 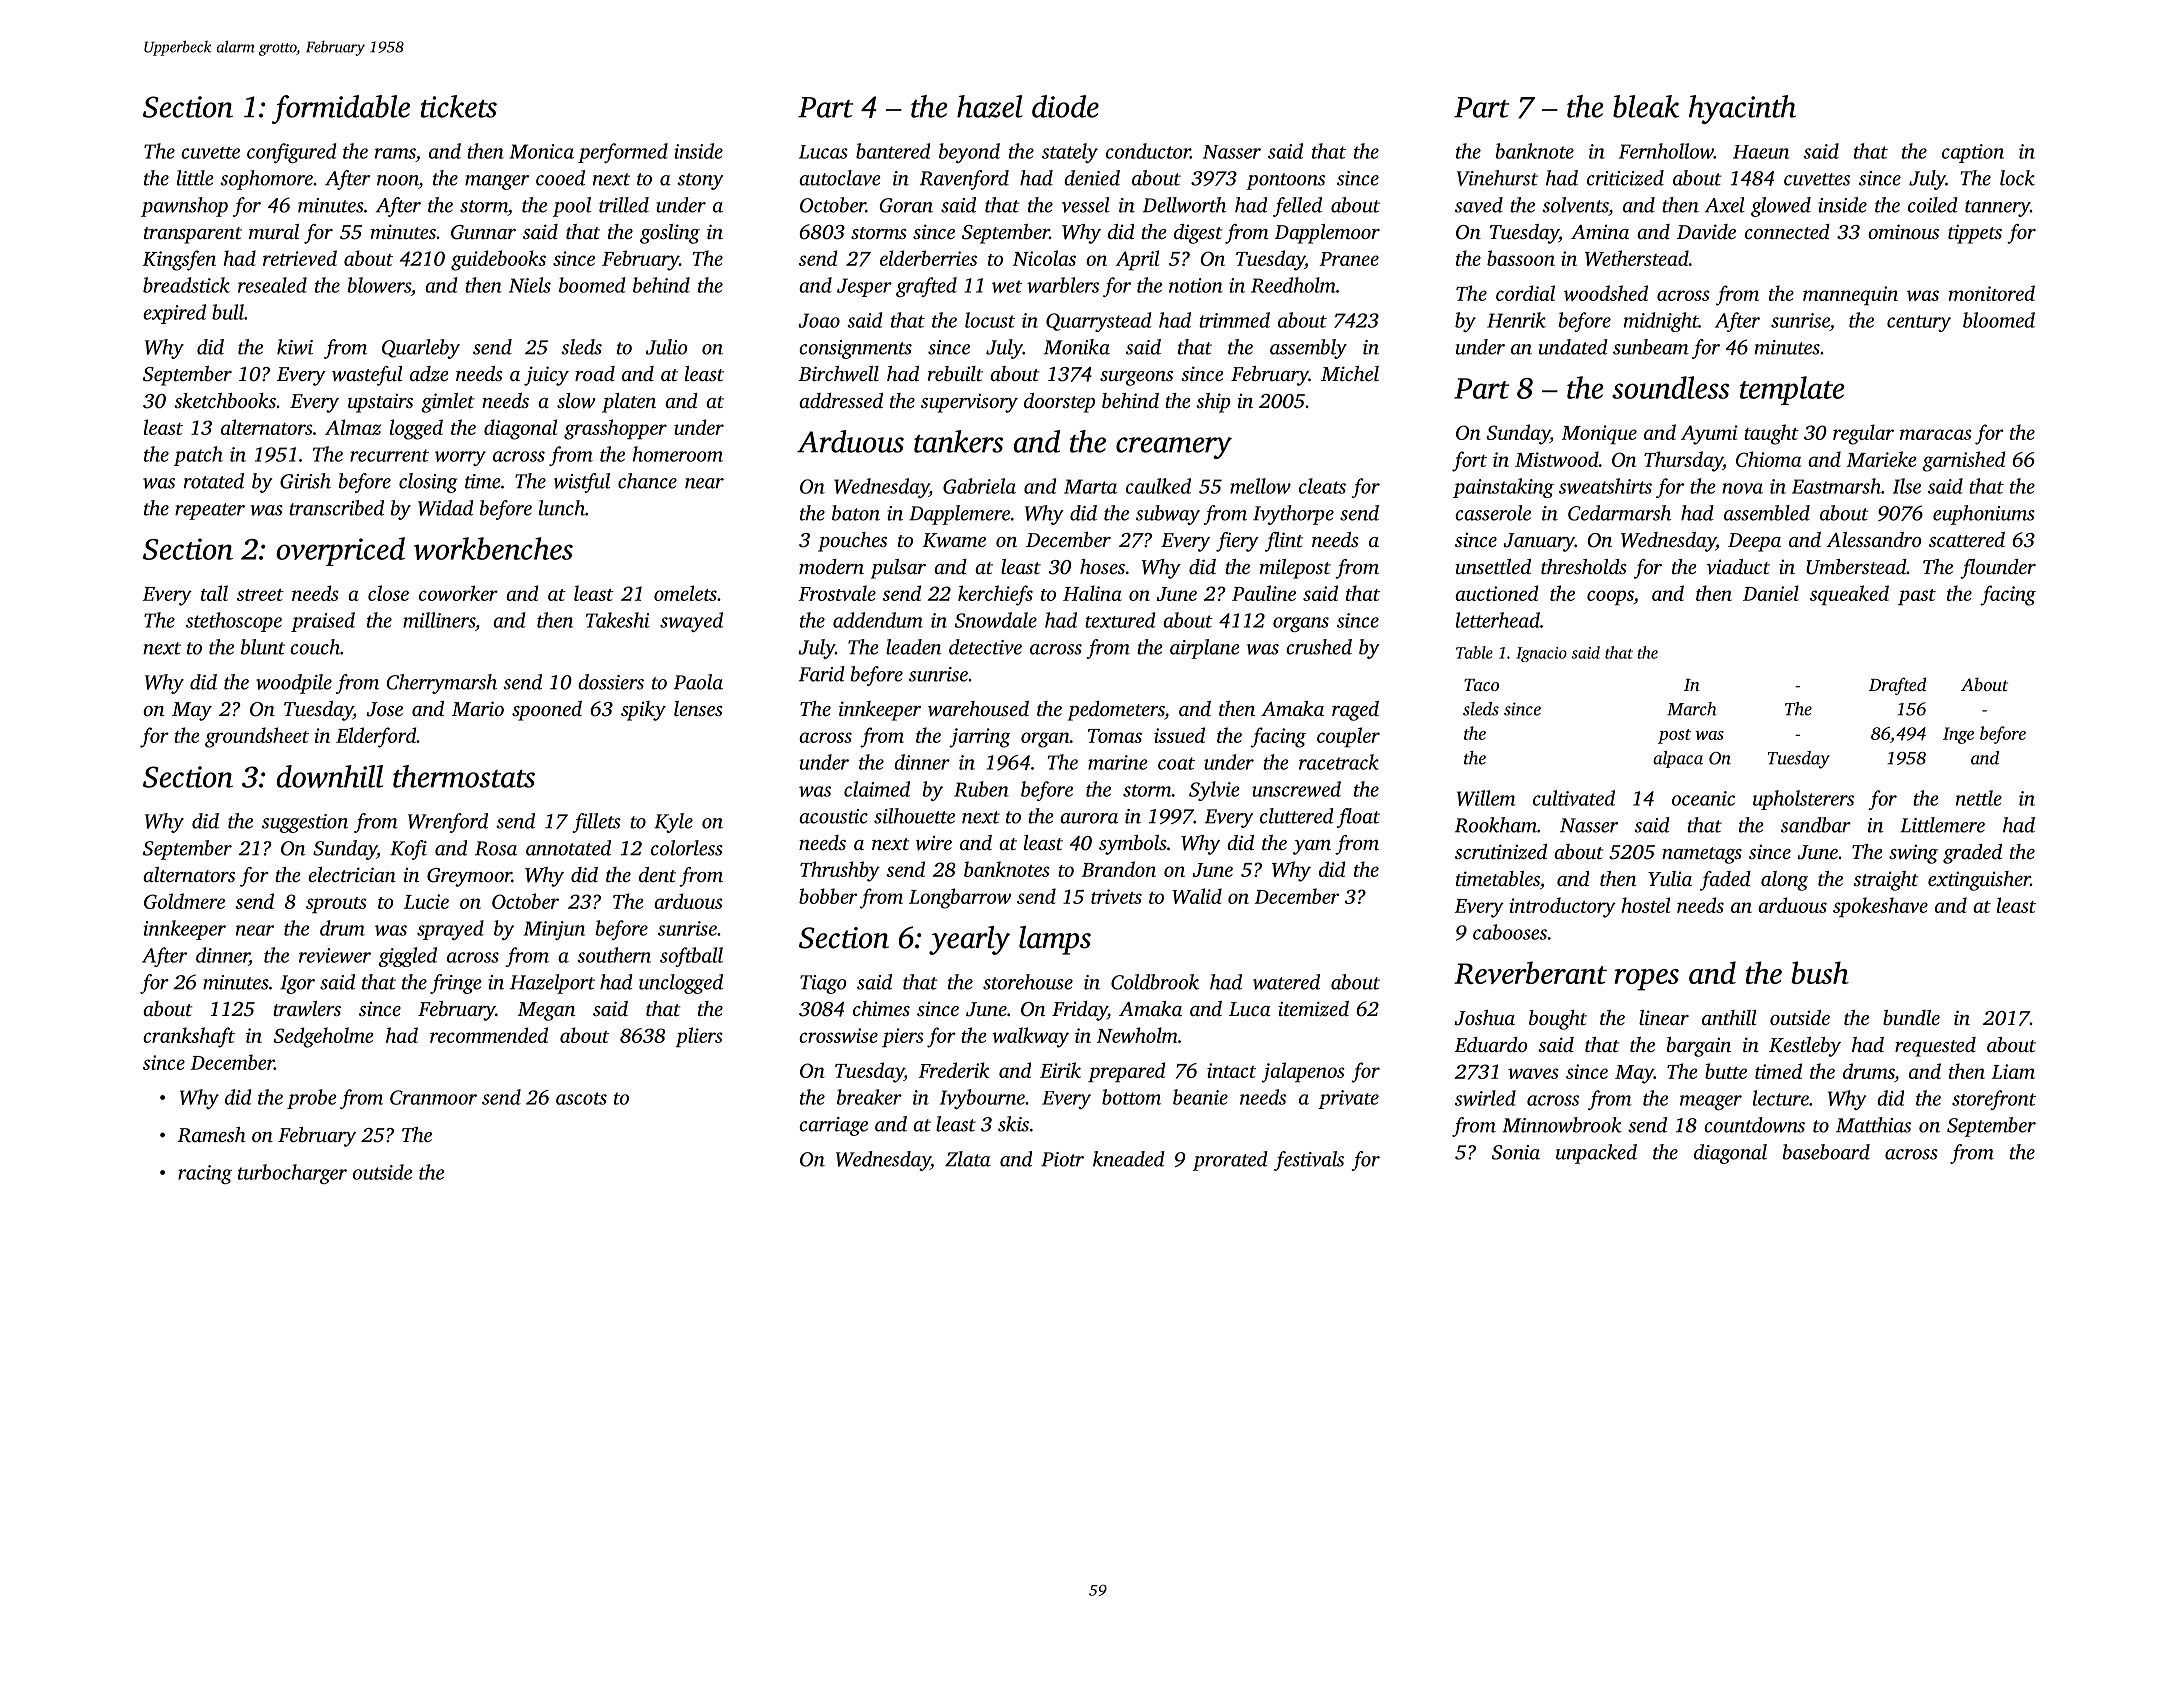 I want to click on Tiago, so click(x=823, y=984).
